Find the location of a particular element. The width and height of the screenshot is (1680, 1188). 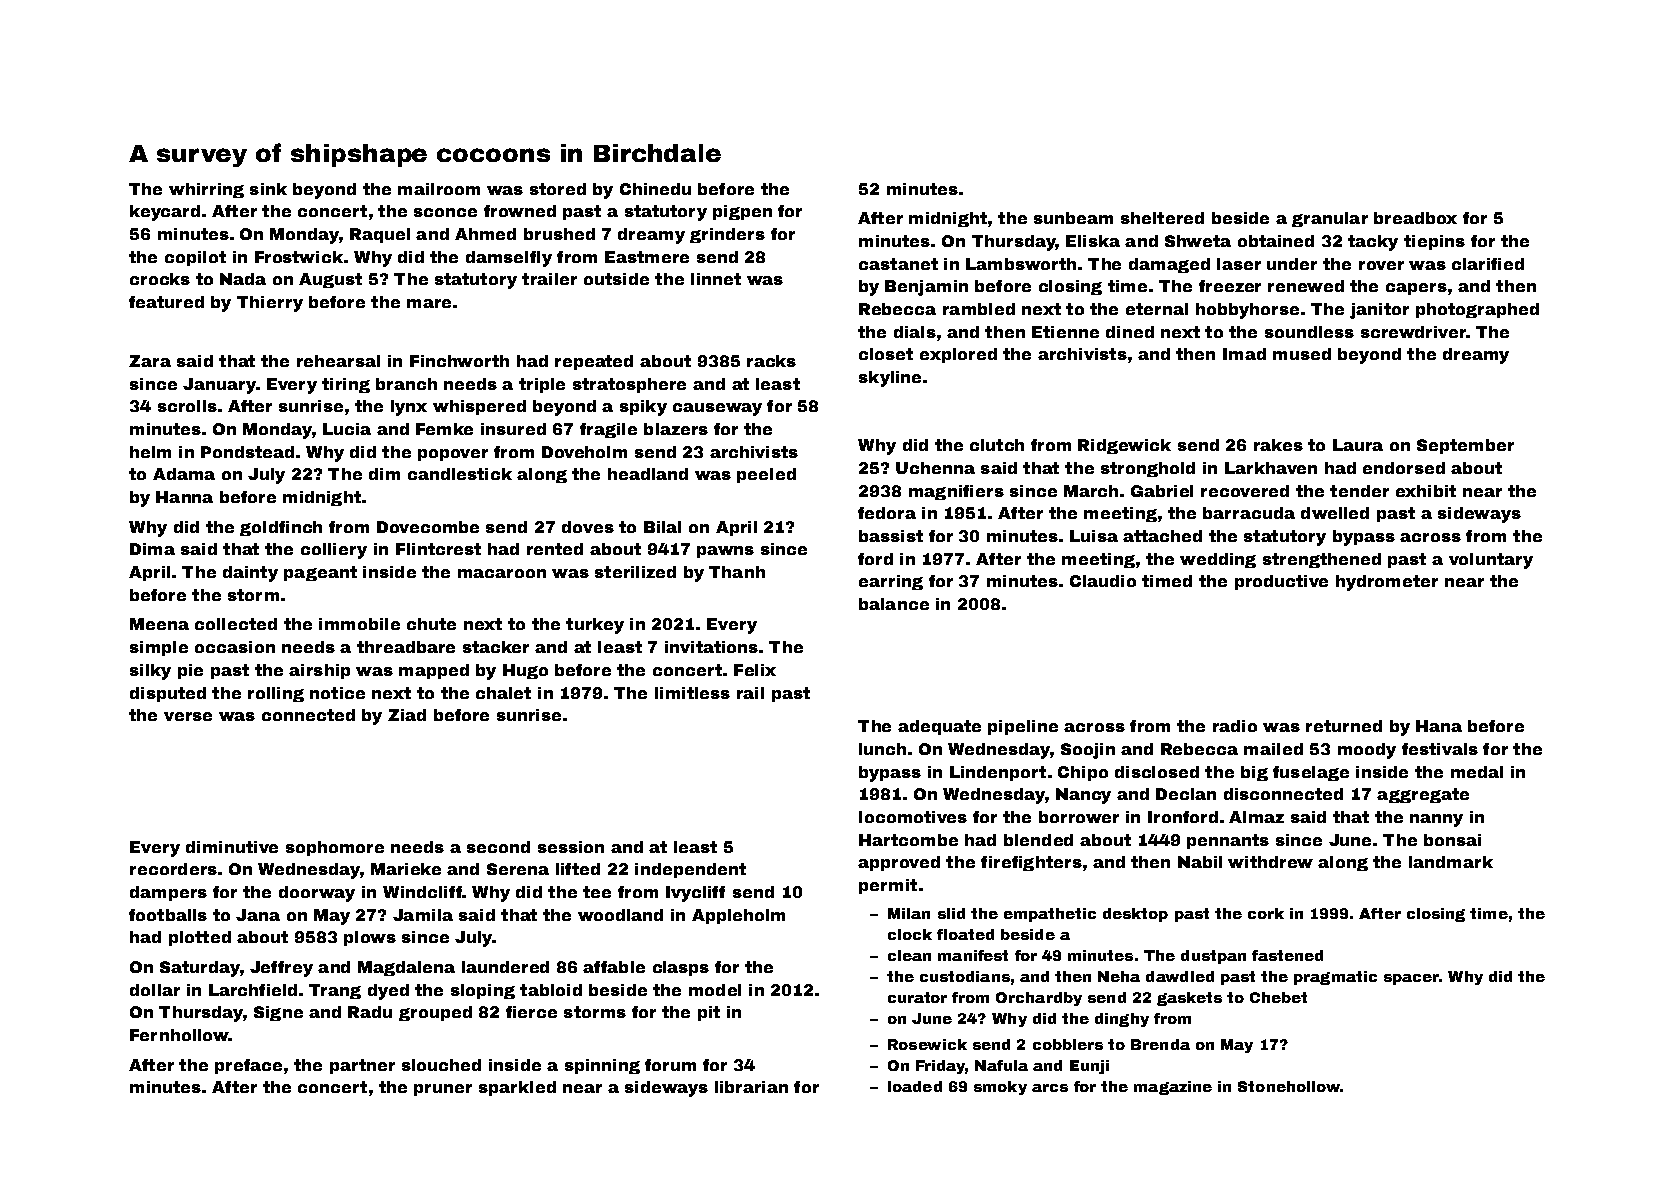

radio is located at coordinates (1235, 726).
